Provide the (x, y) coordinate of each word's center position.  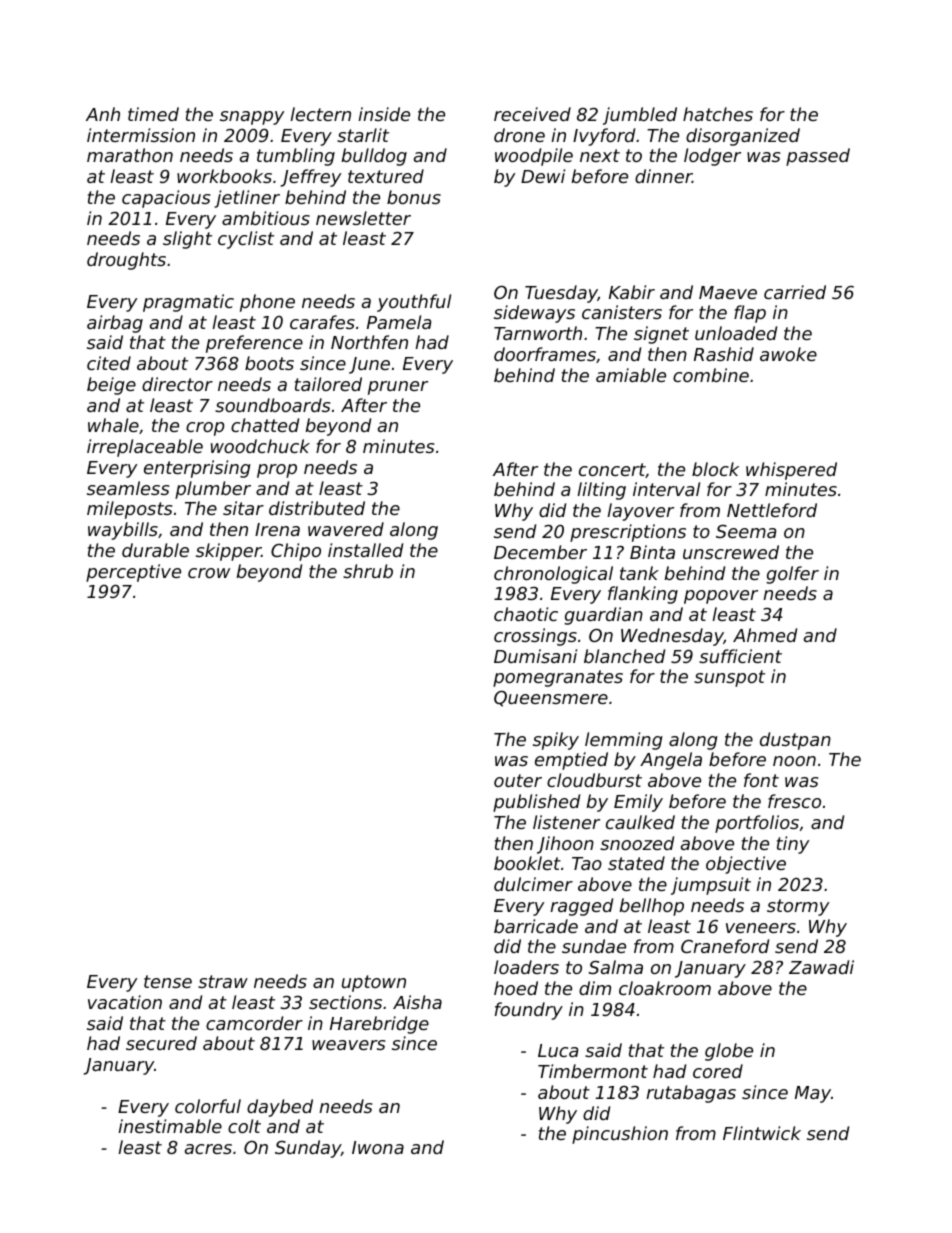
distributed (317, 508)
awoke (788, 354)
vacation (125, 1002)
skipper (228, 552)
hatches (718, 114)
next (600, 155)
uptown (374, 983)
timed (153, 114)
